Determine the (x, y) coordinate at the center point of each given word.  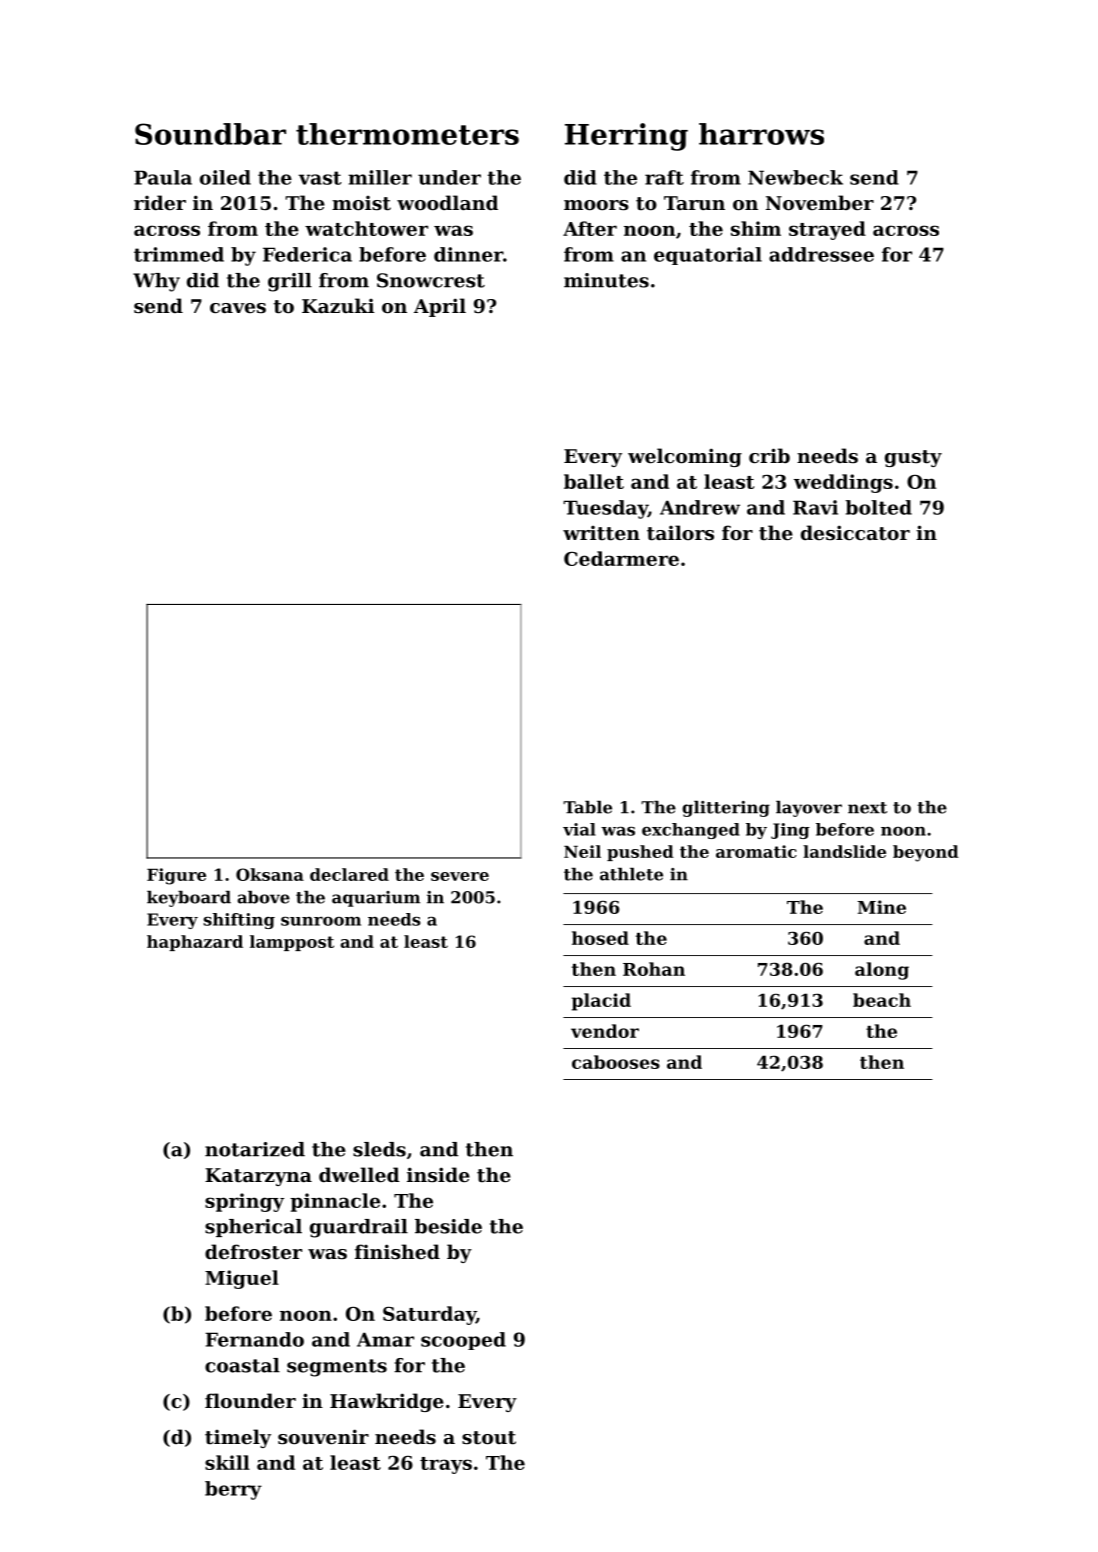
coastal (242, 1365)
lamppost (292, 943)
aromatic (756, 851)
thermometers (407, 134)
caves (238, 308)
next (867, 808)
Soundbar (210, 134)
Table (587, 807)
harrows (761, 134)
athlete (631, 874)
